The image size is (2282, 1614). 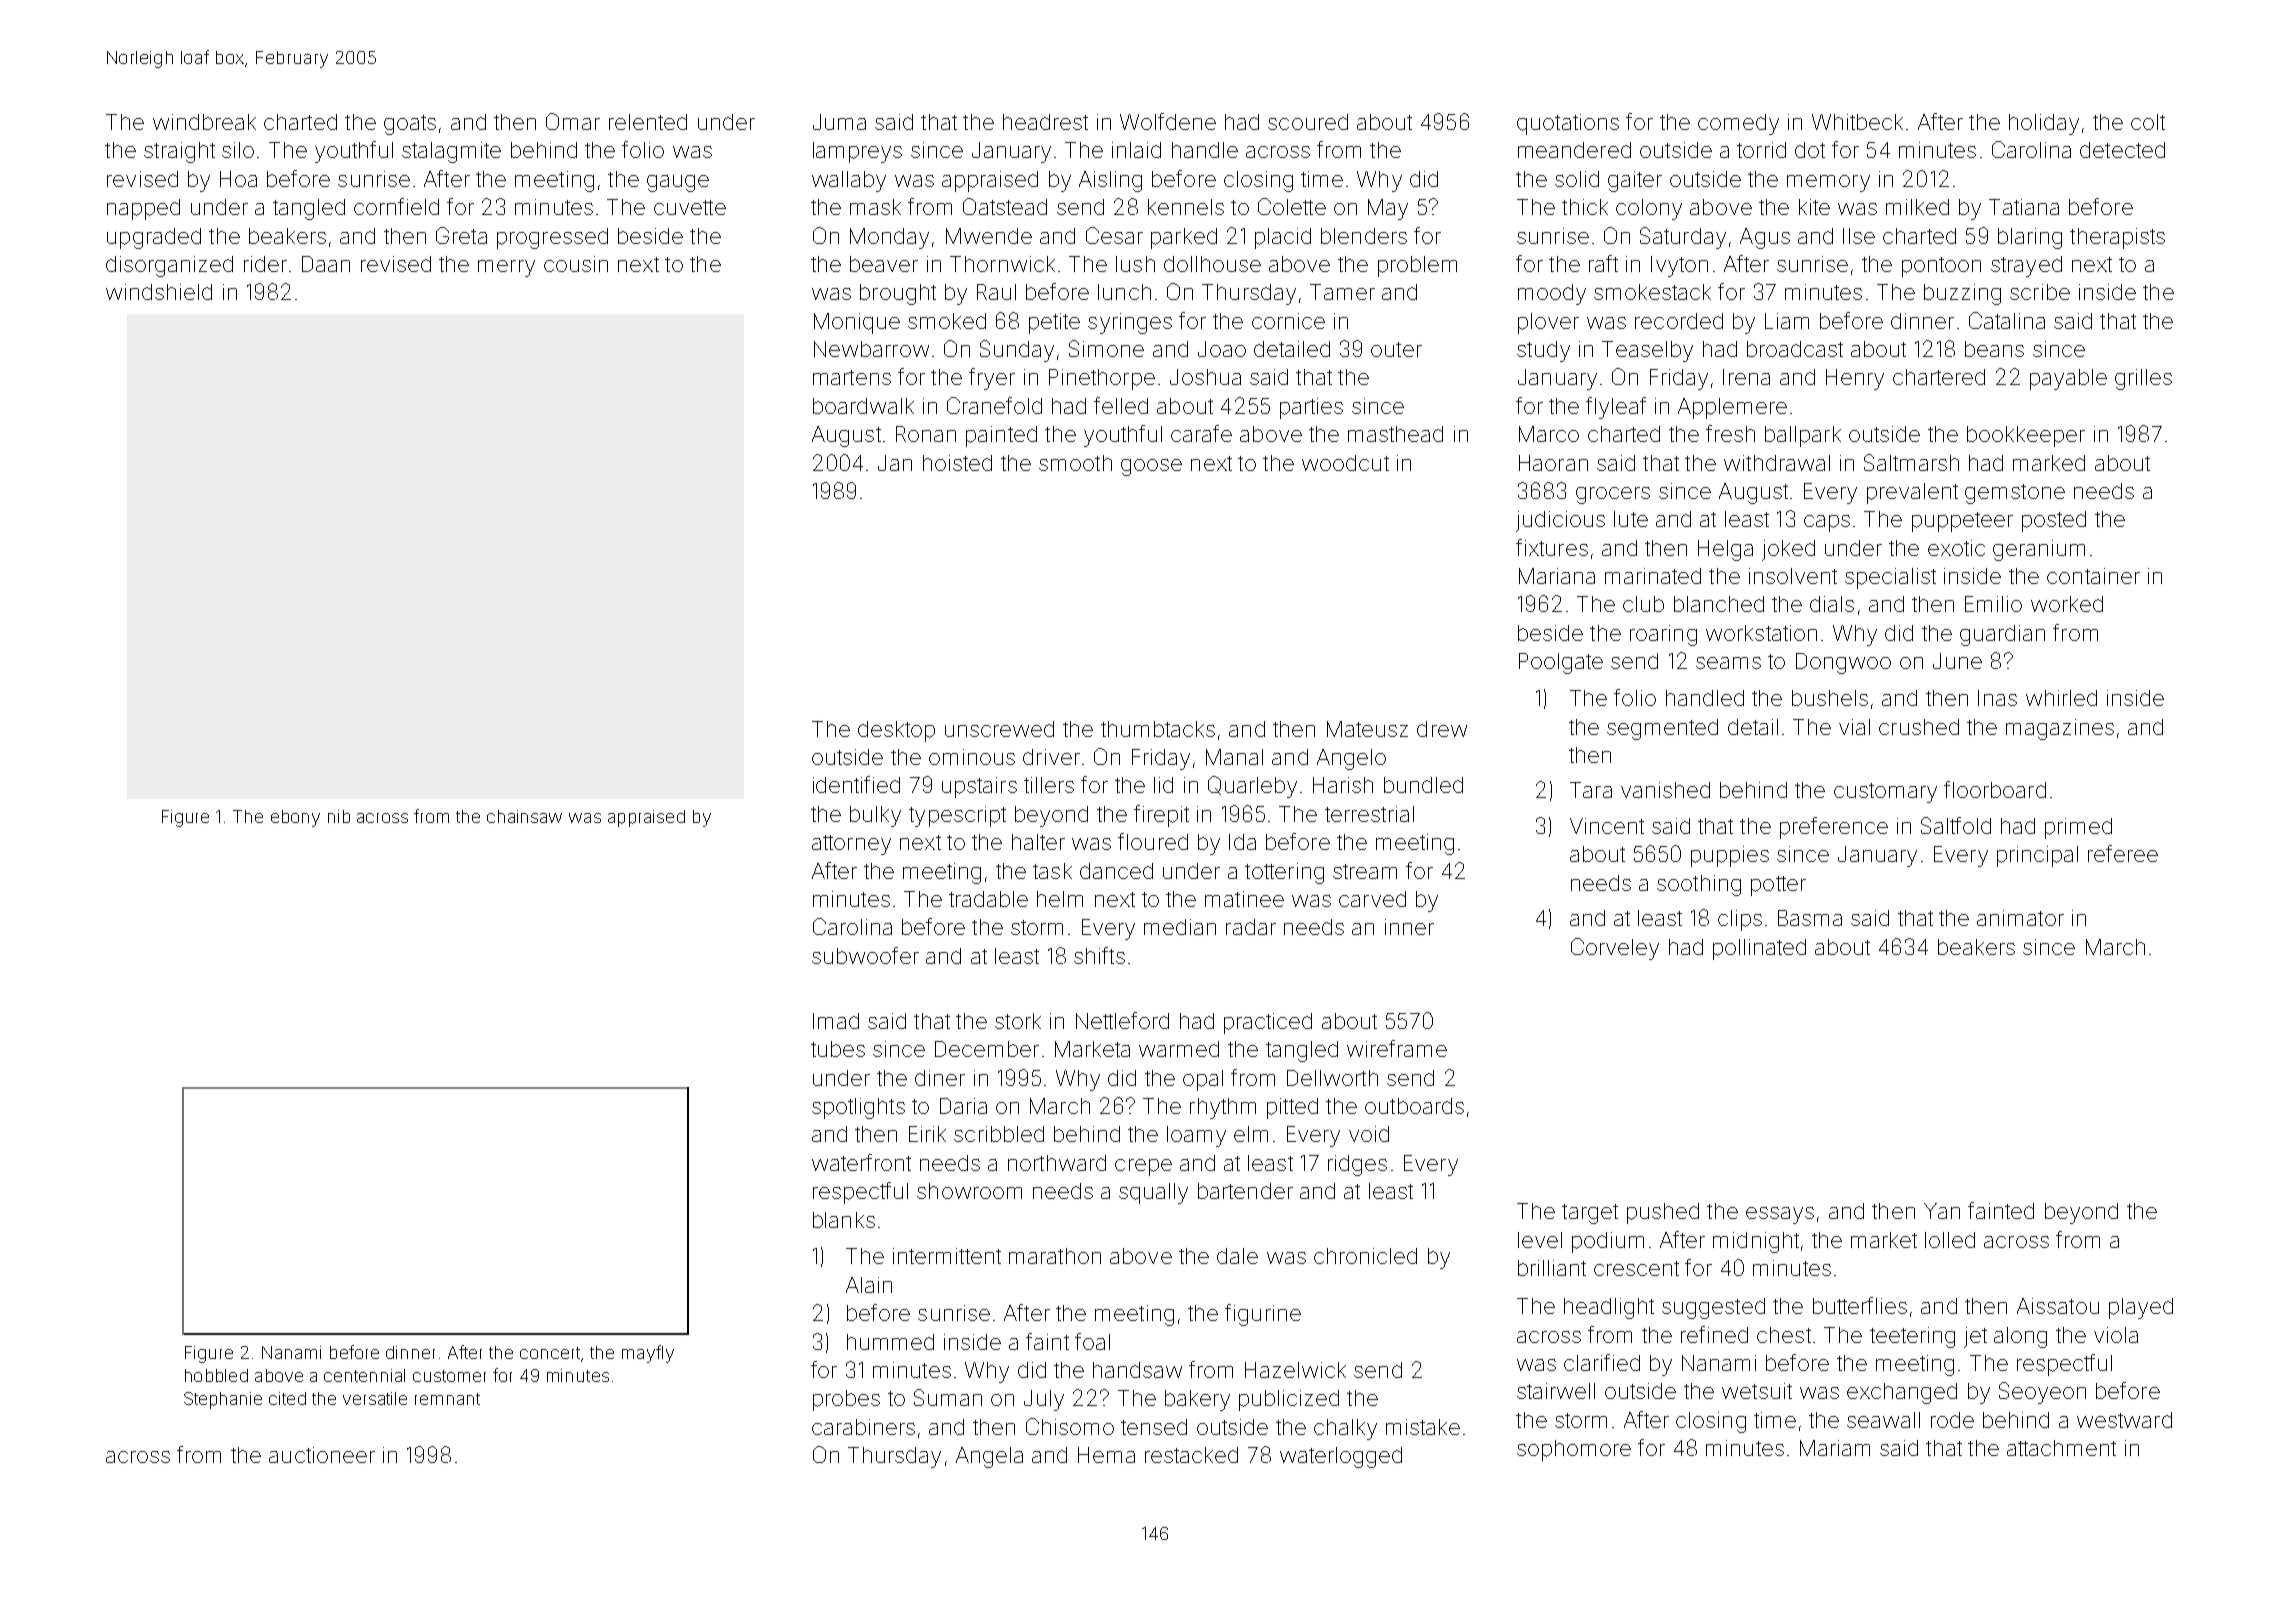 I want to click on void, so click(x=1369, y=1134).
